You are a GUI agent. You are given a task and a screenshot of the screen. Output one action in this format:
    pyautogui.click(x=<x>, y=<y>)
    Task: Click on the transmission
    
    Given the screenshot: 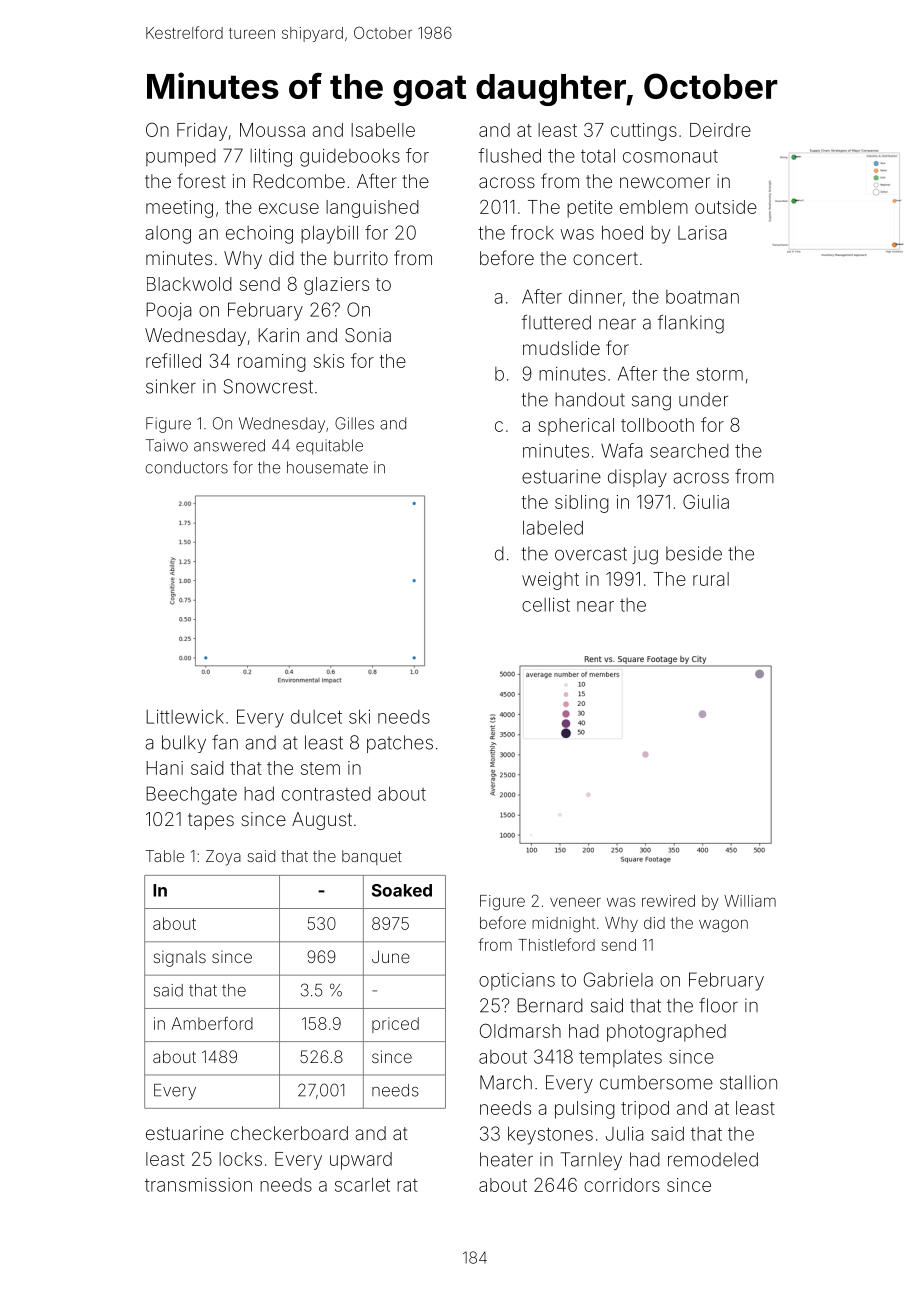 What is the action you would take?
    pyautogui.click(x=198, y=1185)
